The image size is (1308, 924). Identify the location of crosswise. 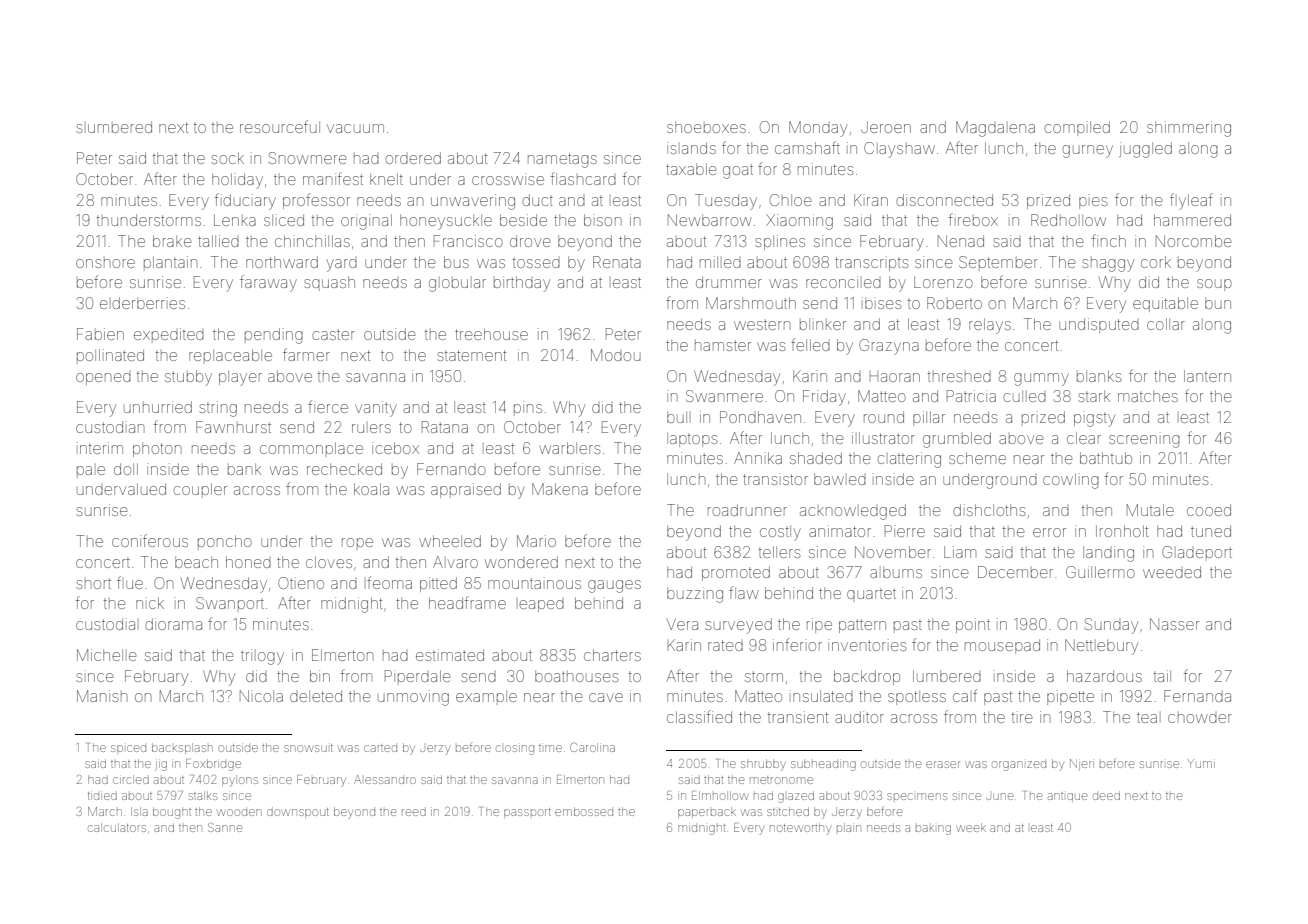
(508, 179).
